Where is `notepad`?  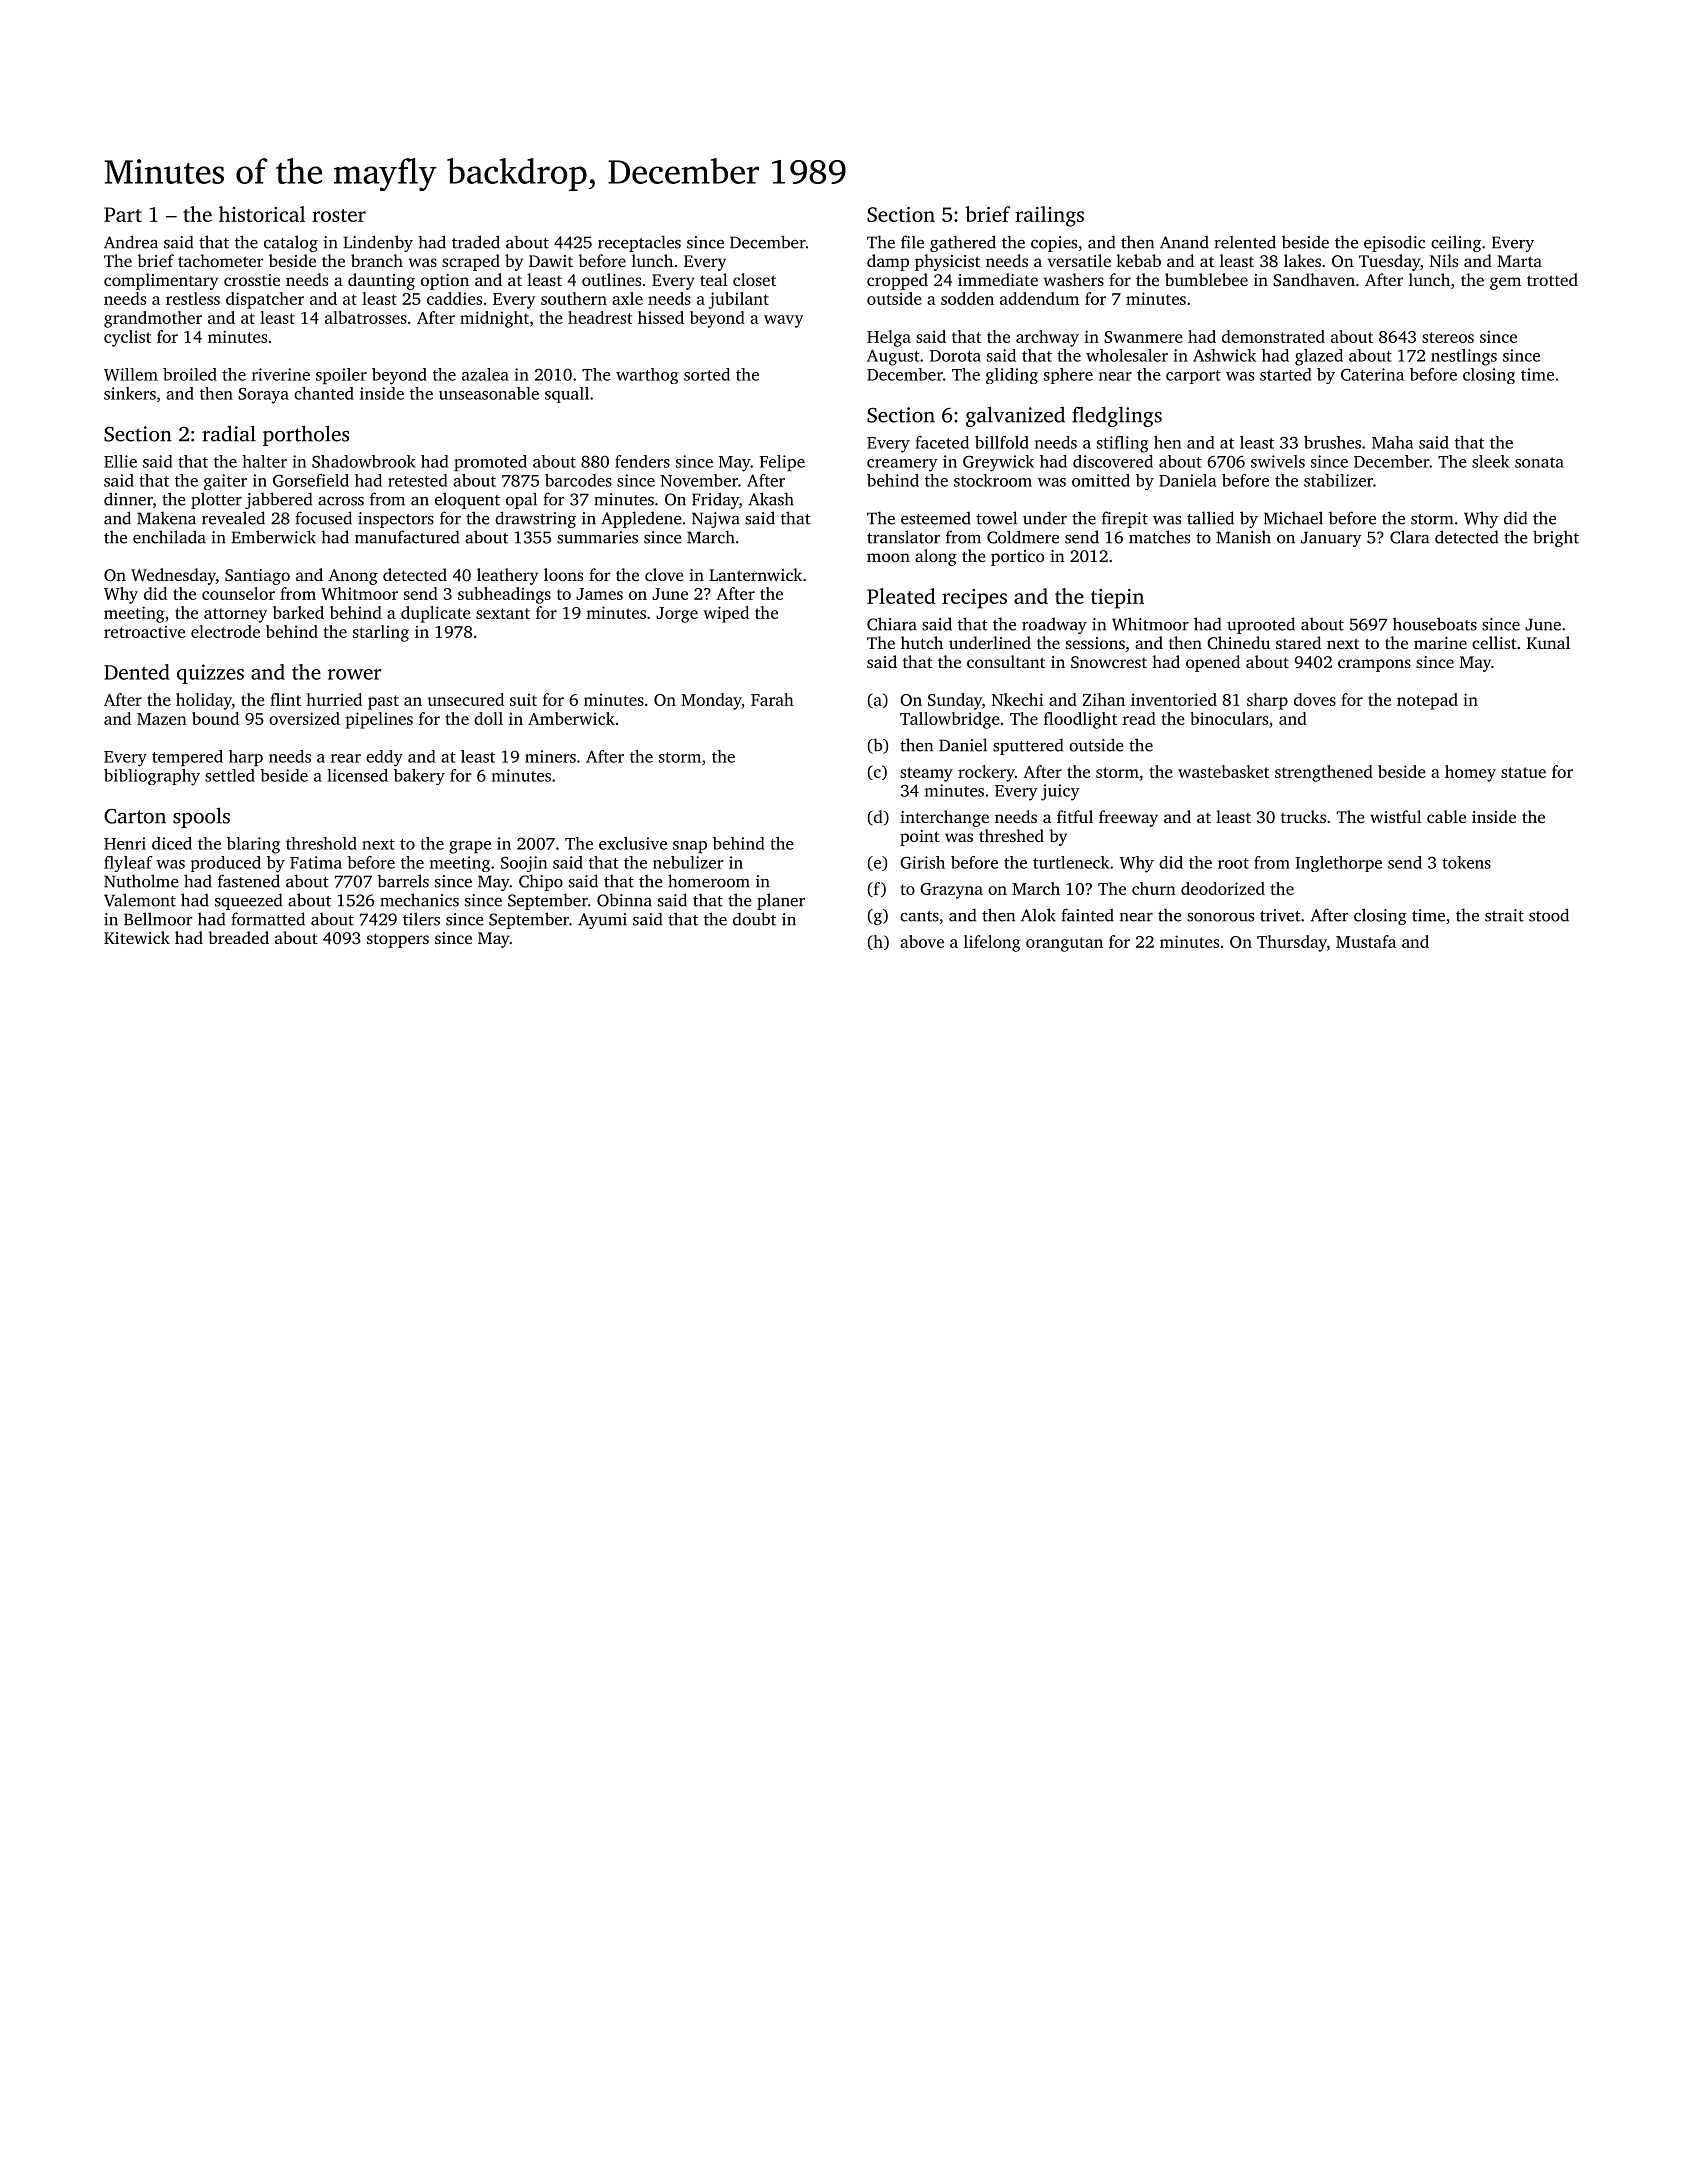
notepad is located at coordinates (1427, 701).
